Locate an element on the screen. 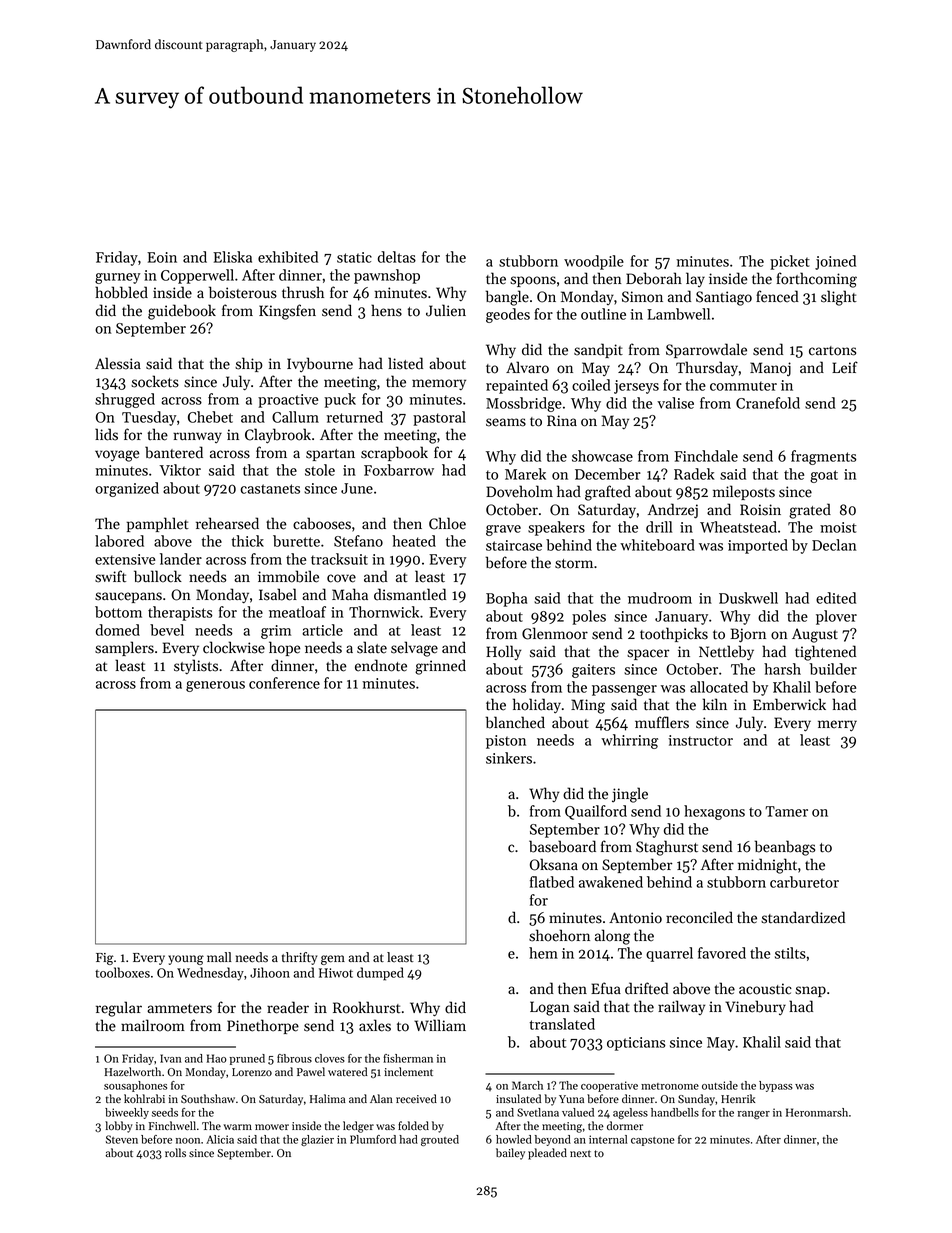 Image resolution: width=952 pixels, height=1233 pixels. boisterous is located at coordinates (243, 292).
